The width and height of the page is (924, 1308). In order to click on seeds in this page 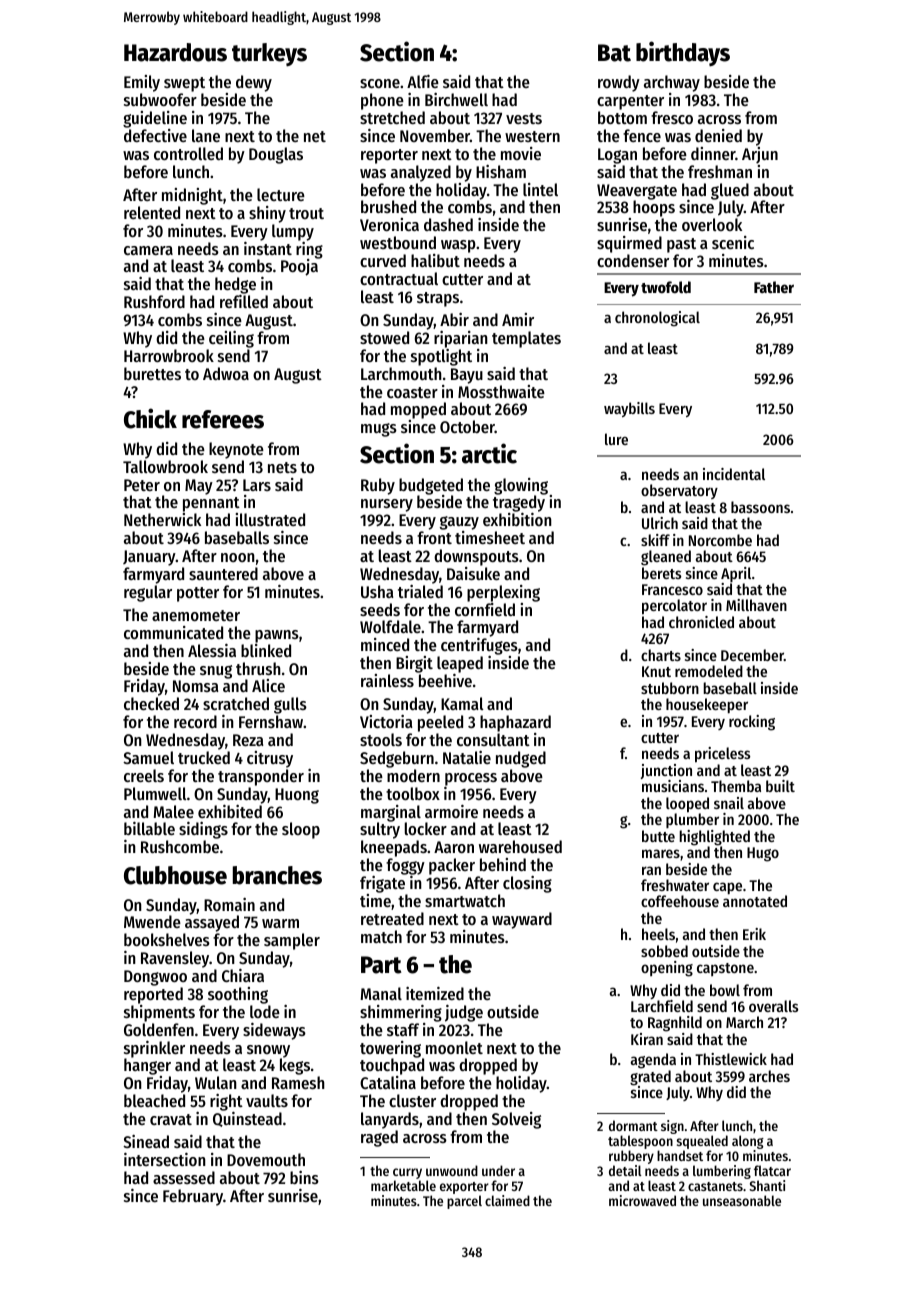, I will do `click(380, 609)`.
